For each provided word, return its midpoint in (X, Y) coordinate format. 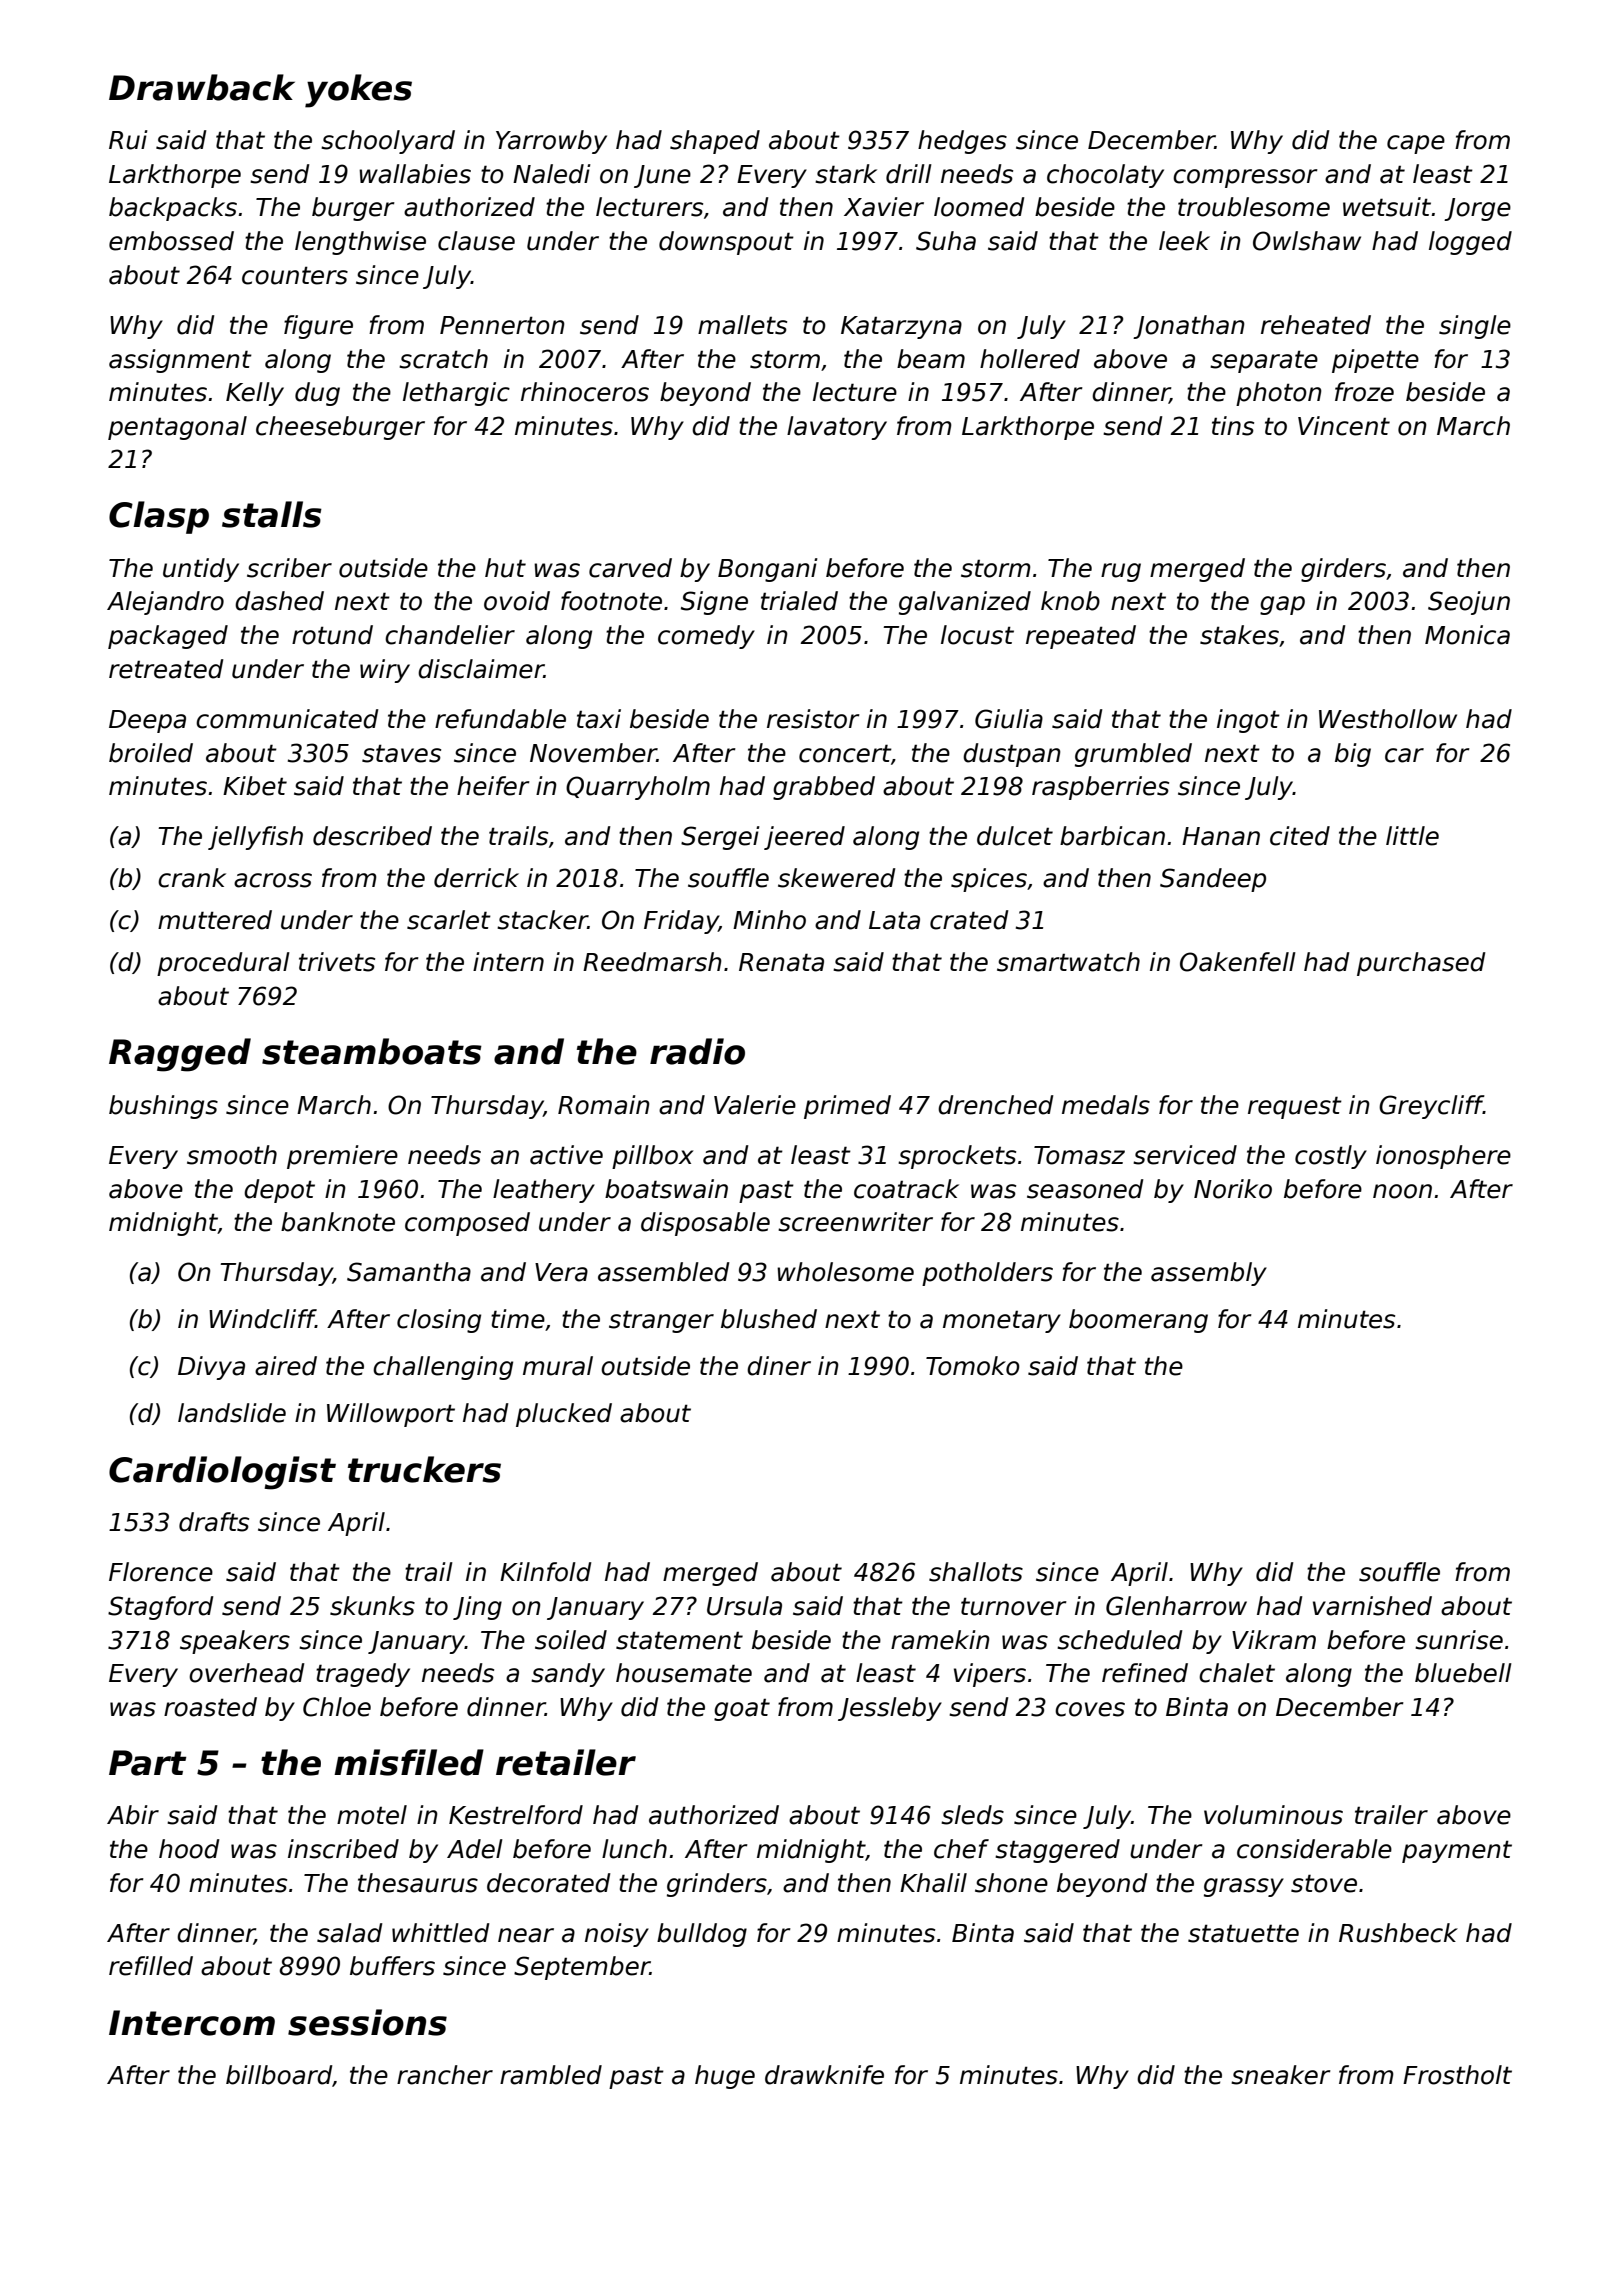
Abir (133, 1815)
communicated (287, 719)
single (1475, 327)
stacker (542, 920)
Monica (1467, 635)
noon (1402, 1191)
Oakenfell (1238, 962)
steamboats (372, 1051)
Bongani (768, 570)
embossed (171, 241)
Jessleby (890, 1709)
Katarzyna (901, 327)
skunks (372, 1606)
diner (779, 1366)
